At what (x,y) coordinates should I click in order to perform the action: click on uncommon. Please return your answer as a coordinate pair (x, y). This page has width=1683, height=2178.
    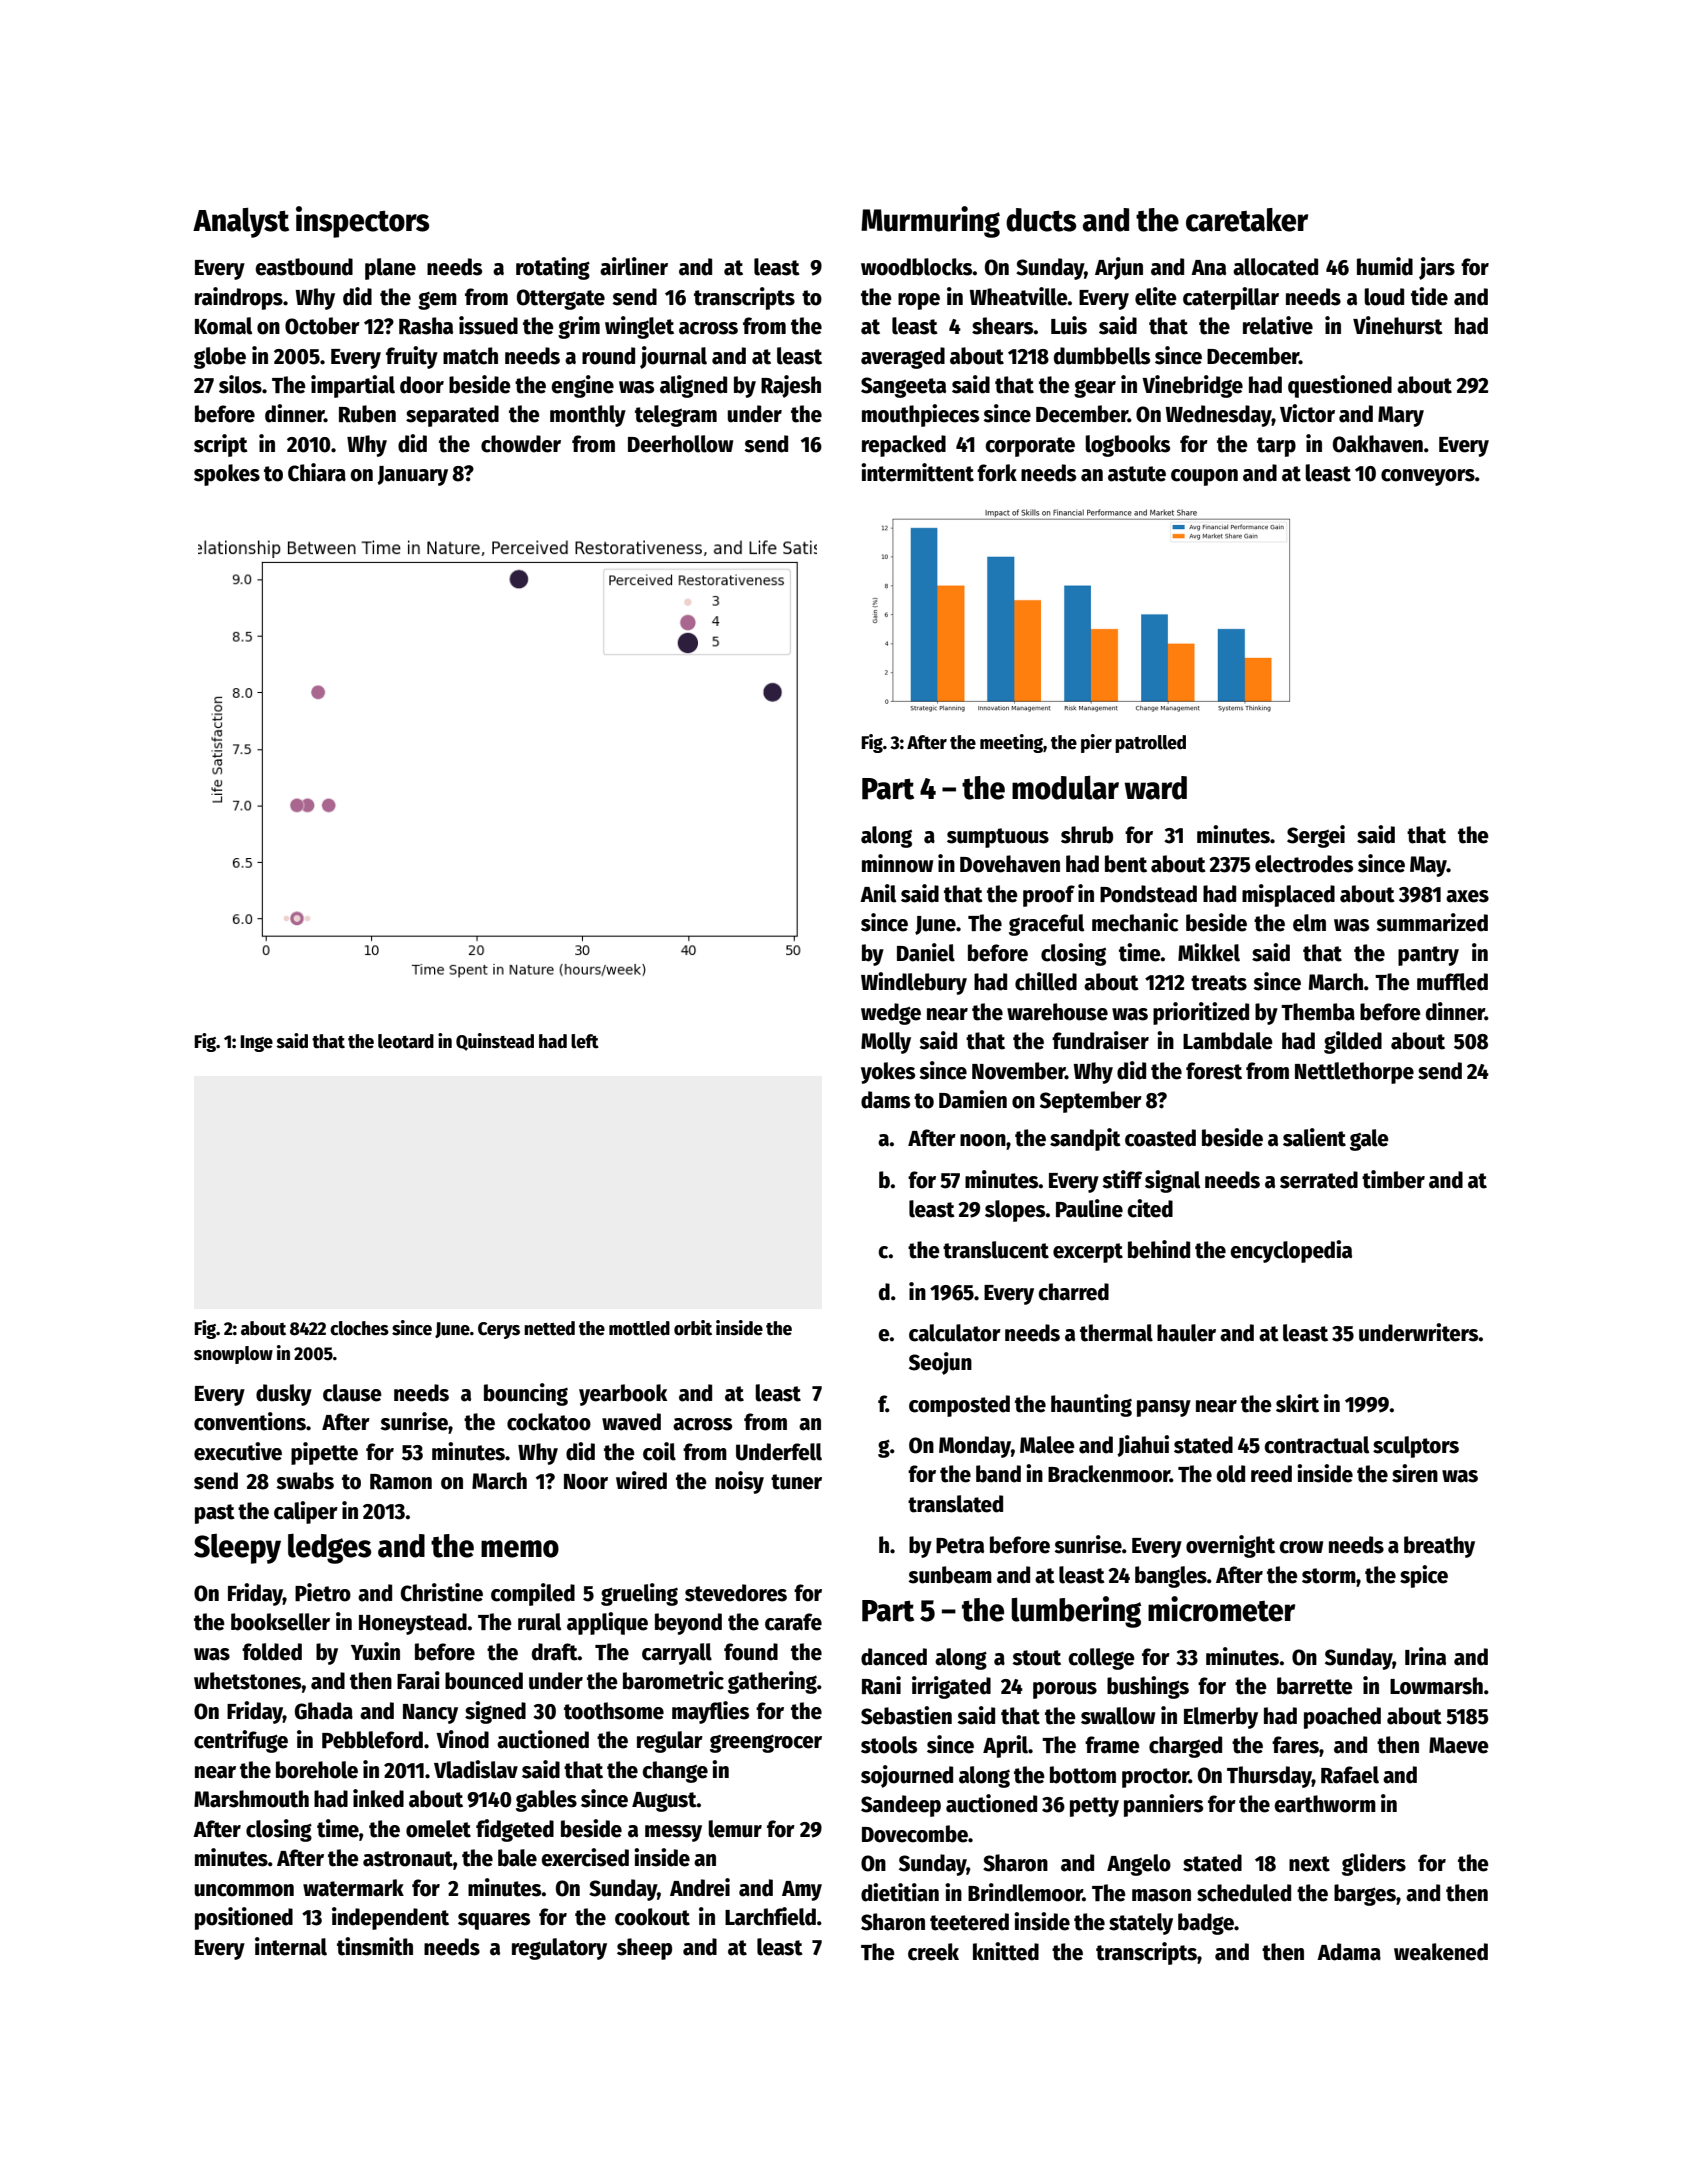
    Looking at the image, I should click on (244, 1890).
